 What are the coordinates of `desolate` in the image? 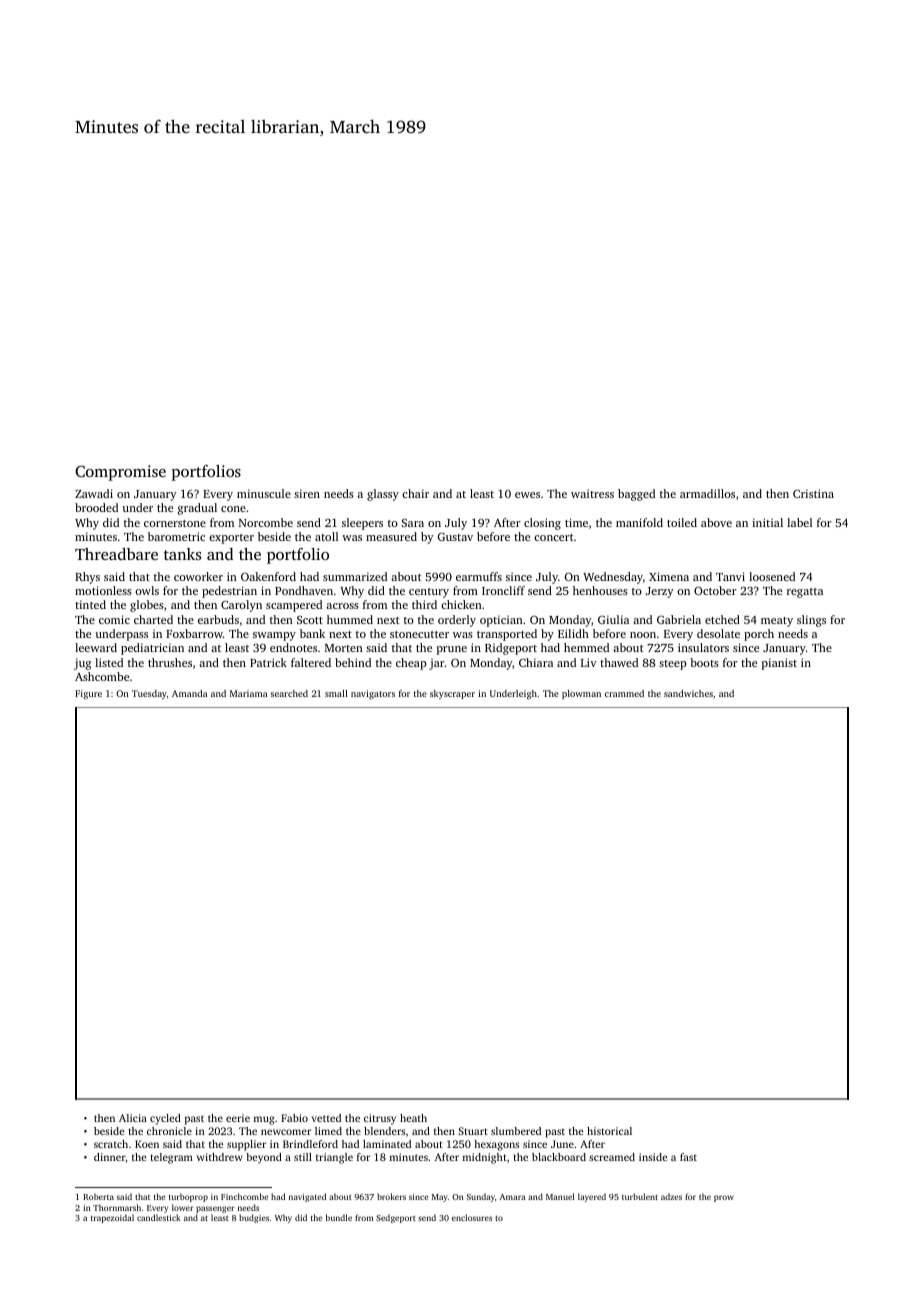 It's located at (718, 633).
